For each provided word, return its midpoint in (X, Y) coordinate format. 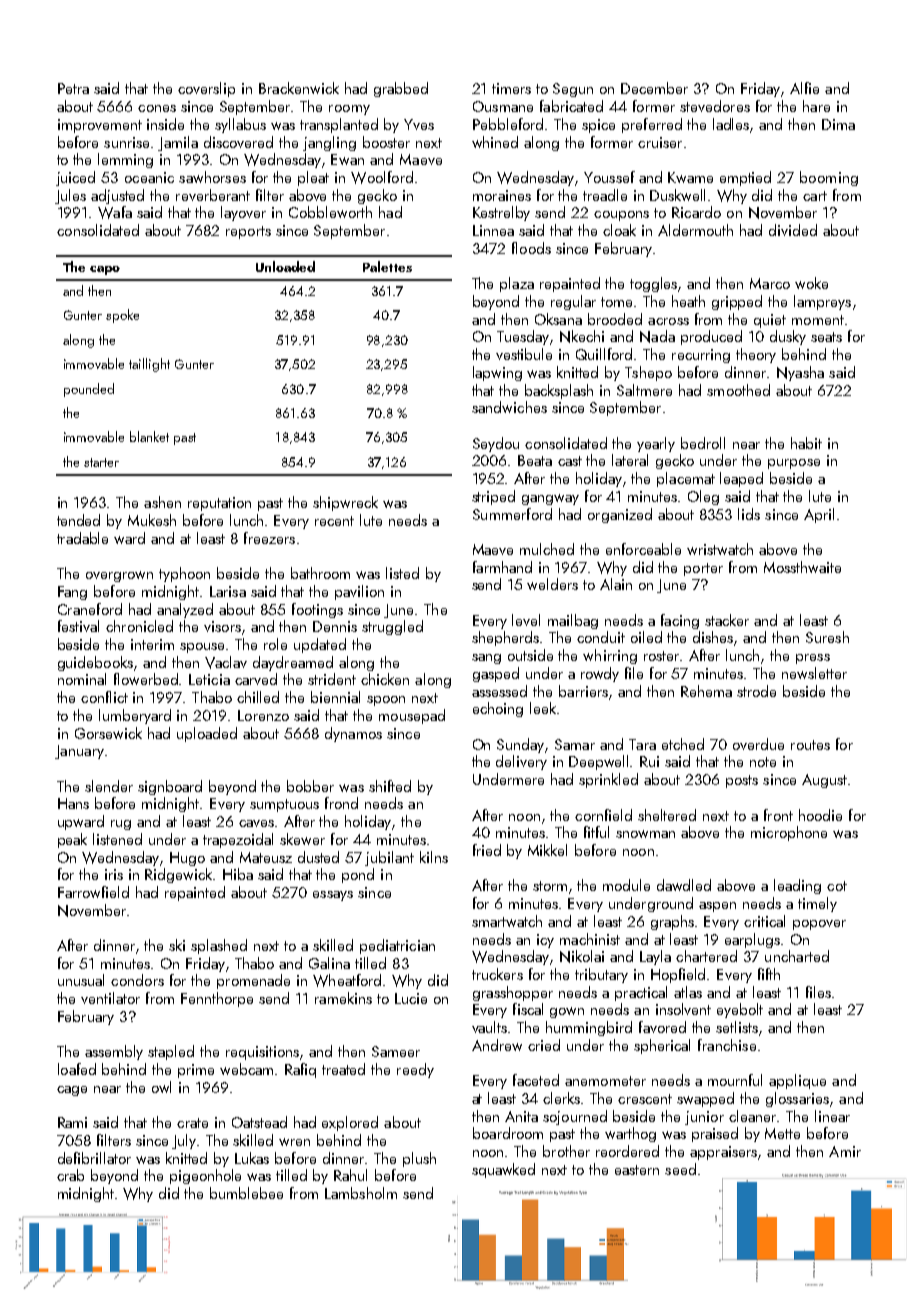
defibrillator (94, 1158)
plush (419, 1159)
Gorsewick (108, 733)
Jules (70, 196)
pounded (89, 390)
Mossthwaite (802, 567)
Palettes (387, 266)
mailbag (573, 621)
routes (810, 745)
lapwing (497, 373)
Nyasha (800, 373)
